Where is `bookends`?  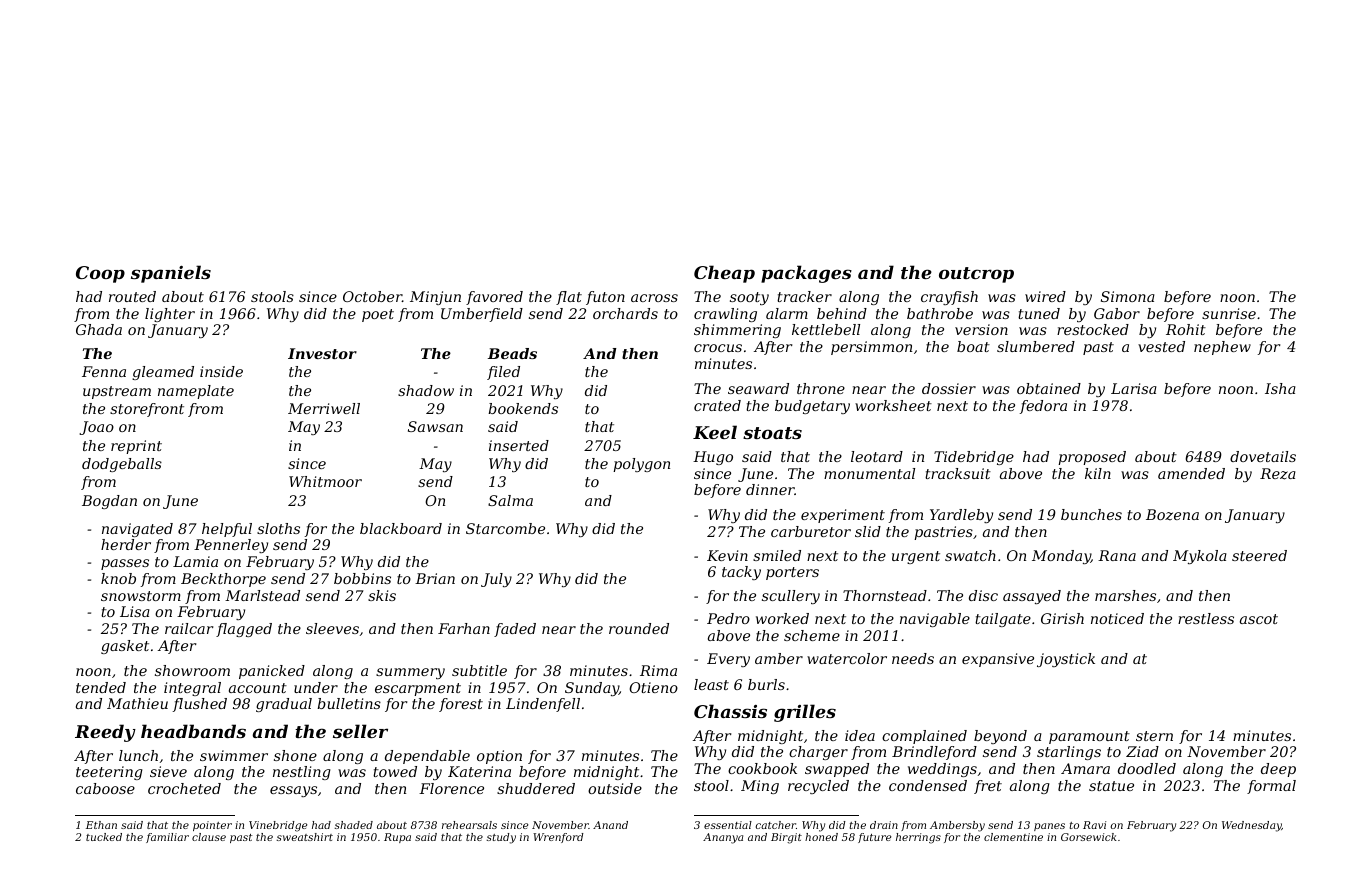 bookends is located at coordinates (523, 408).
